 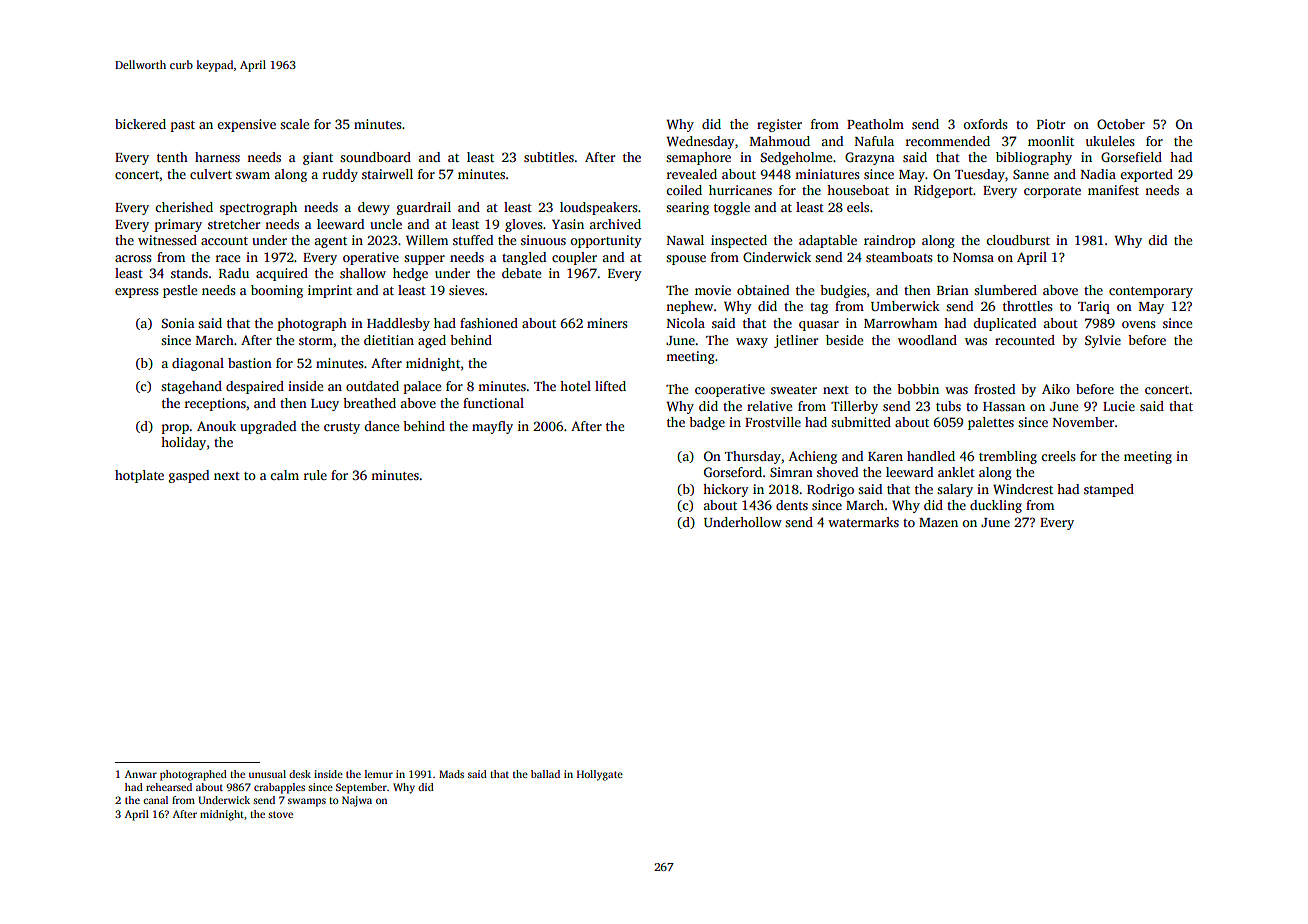 What do you see at coordinates (600, 775) in the page?
I see `Hollygate` at bounding box center [600, 775].
